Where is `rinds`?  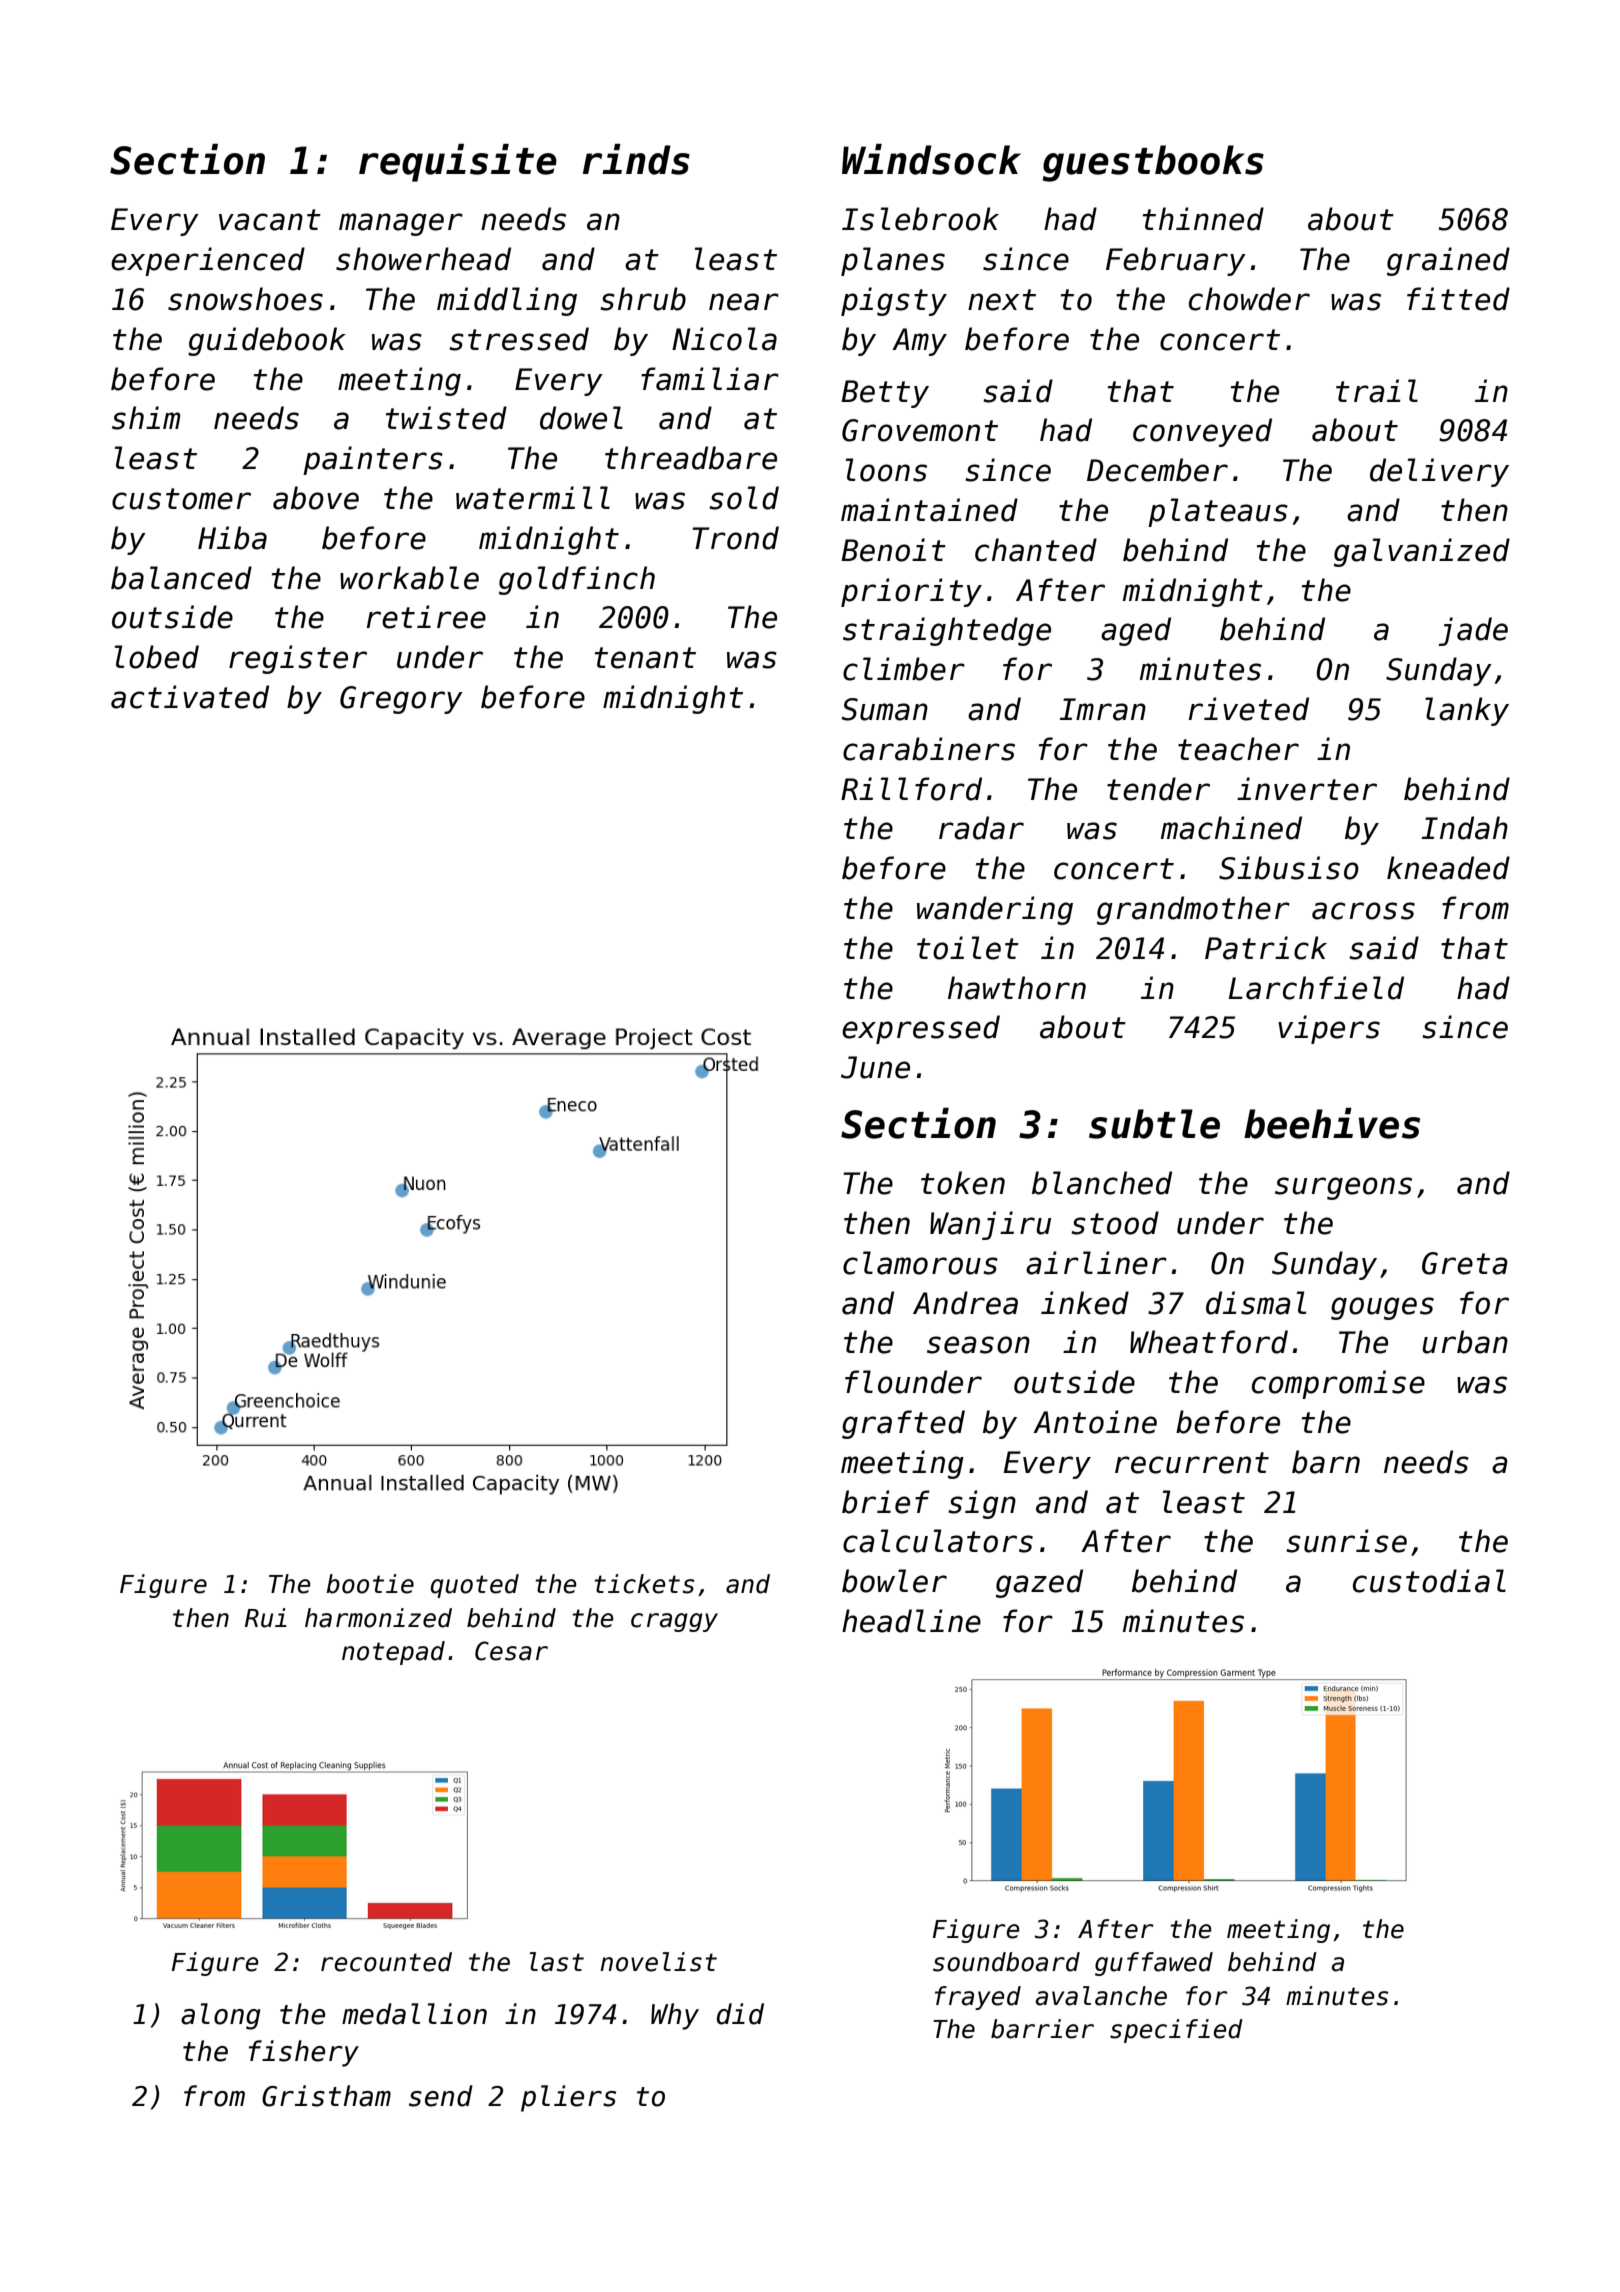 rinds is located at coordinates (636, 159).
